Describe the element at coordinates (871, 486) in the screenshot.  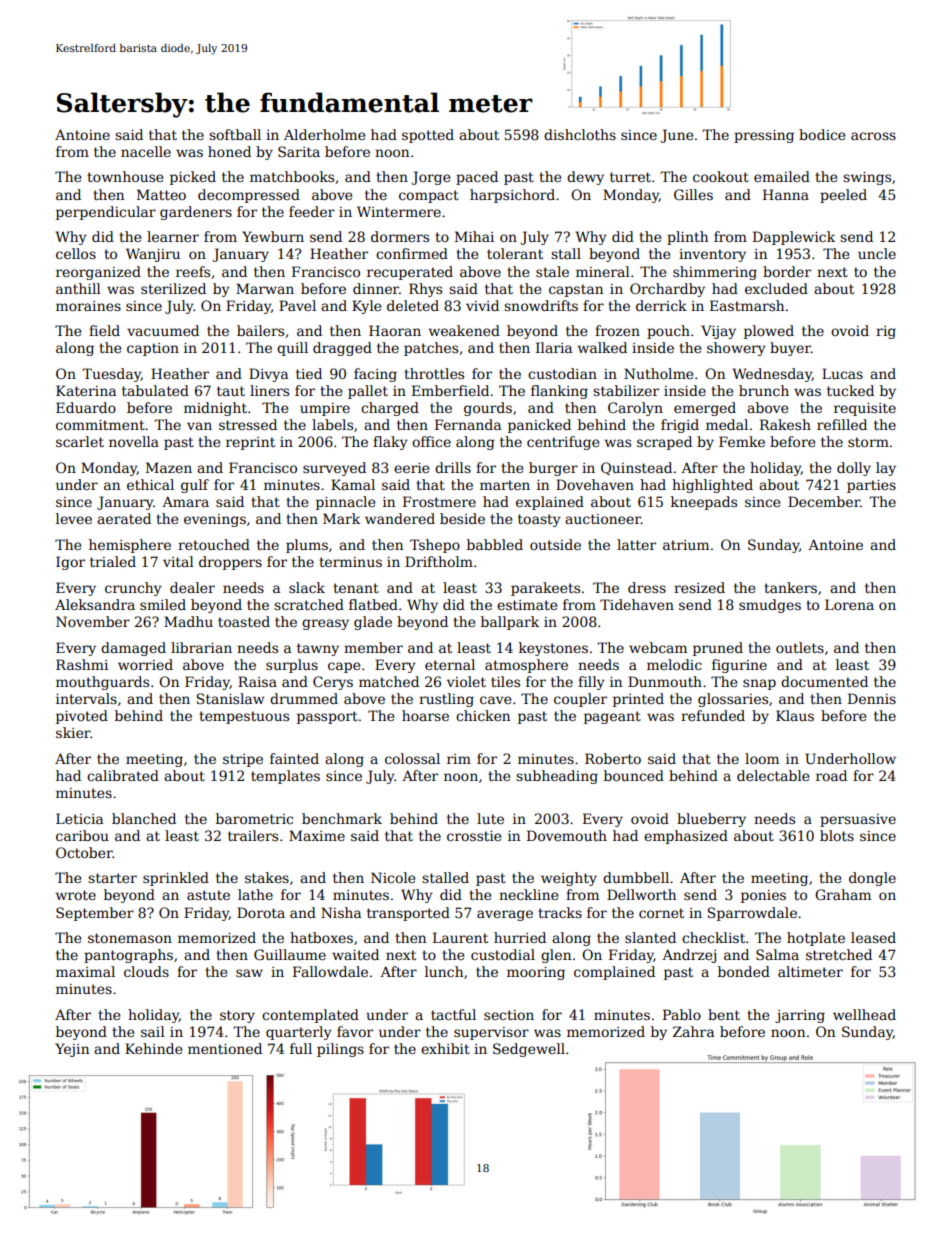
I see `parties` at that location.
